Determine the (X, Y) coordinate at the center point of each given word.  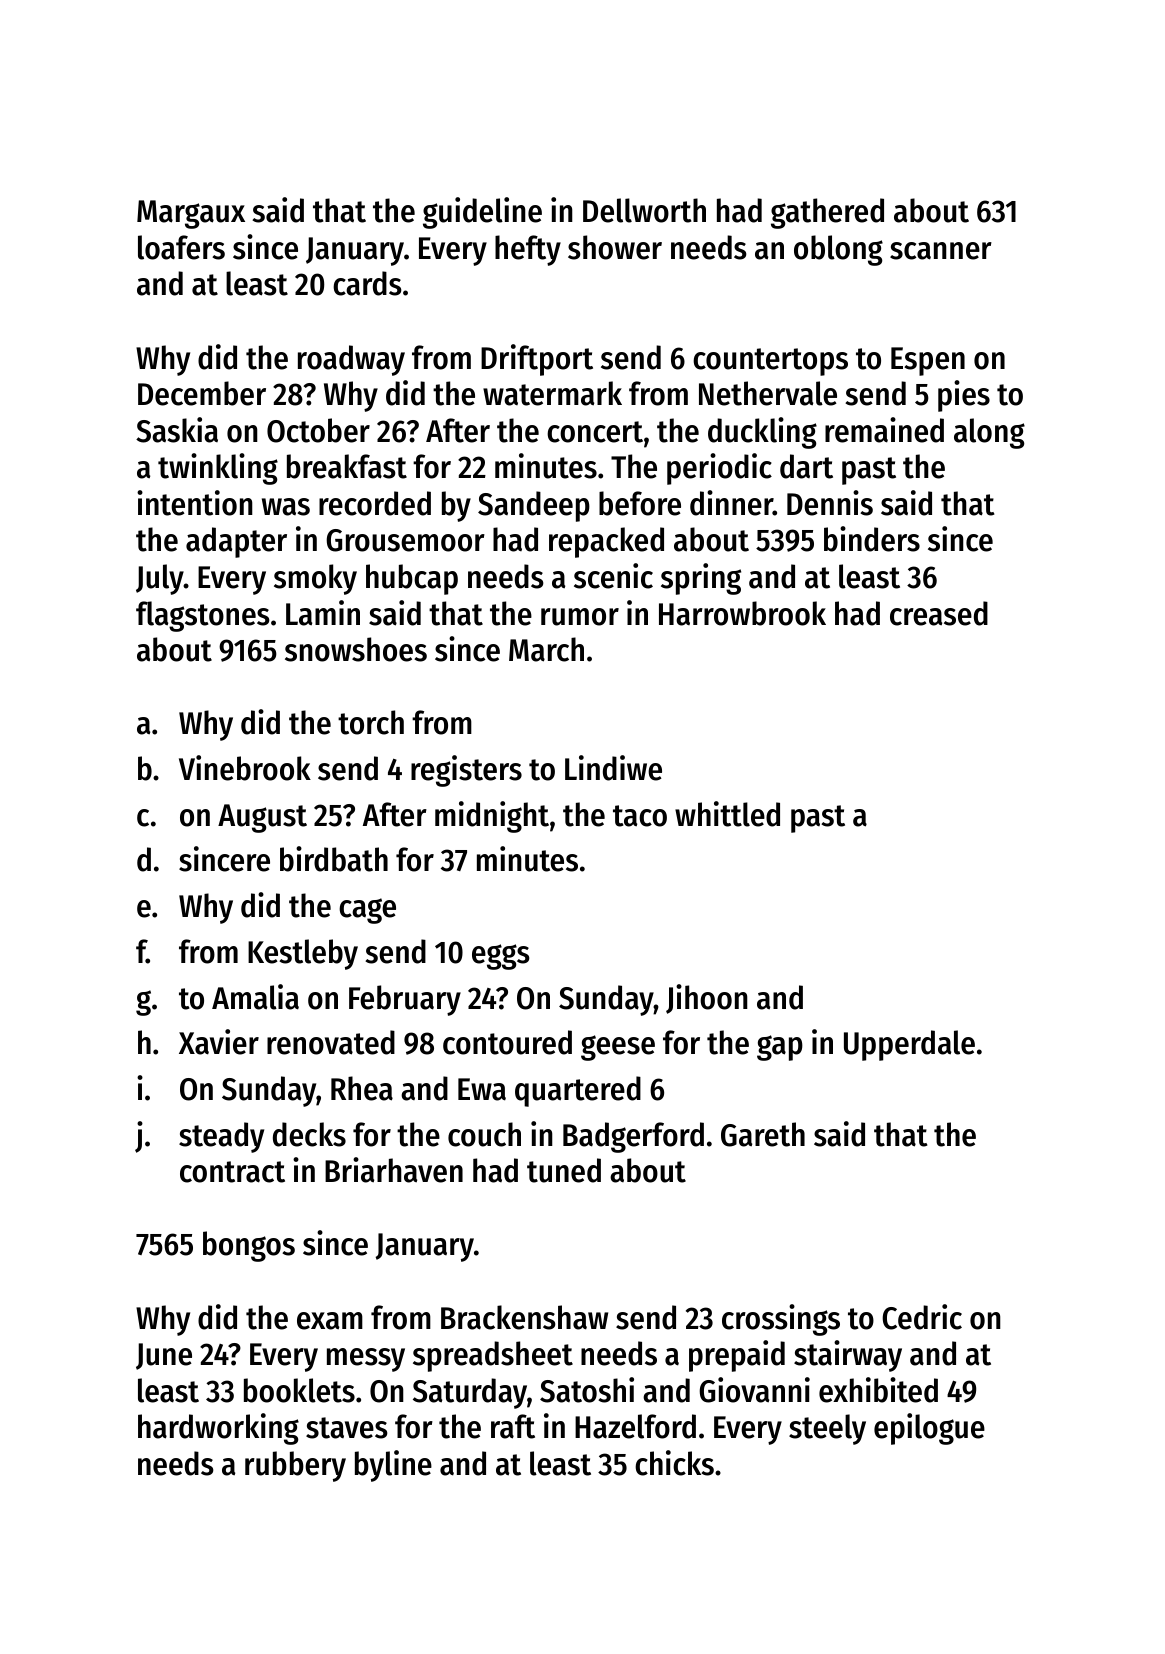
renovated (331, 1042)
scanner (941, 251)
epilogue (929, 1429)
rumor (580, 617)
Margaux (191, 214)
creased (939, 613)
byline (393, 1466)
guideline (482, 213)
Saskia (177, 430)
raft (513, 1426)
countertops (770, 362)
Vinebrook (245, 768)
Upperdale (909, 1045)
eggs (501, 957)
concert (595, 432)
